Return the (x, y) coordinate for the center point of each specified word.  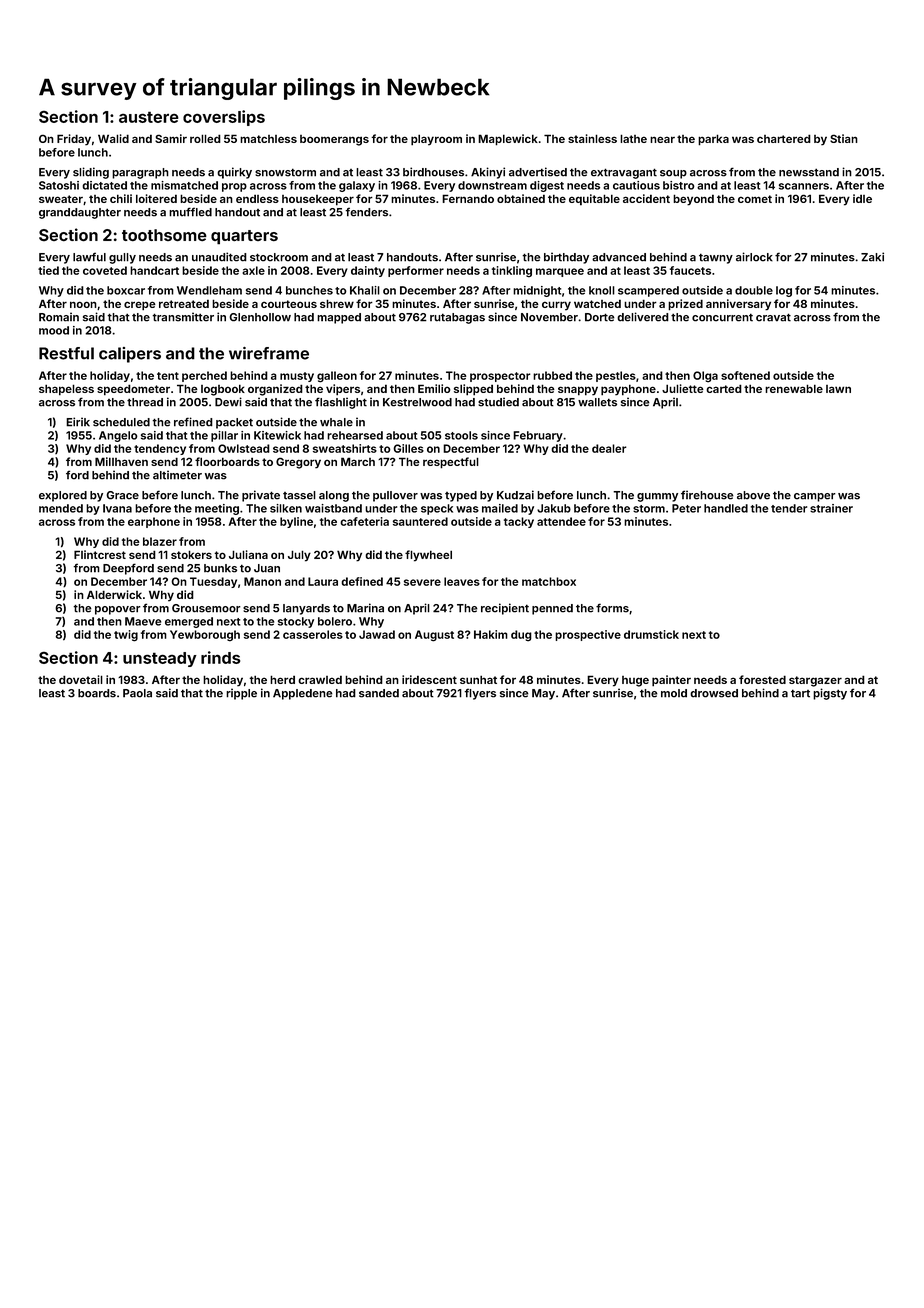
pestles (616, 376)
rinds (220, 657)
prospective (588, 635)
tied (48, 270)
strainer (831, 508)
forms (612, 608)
